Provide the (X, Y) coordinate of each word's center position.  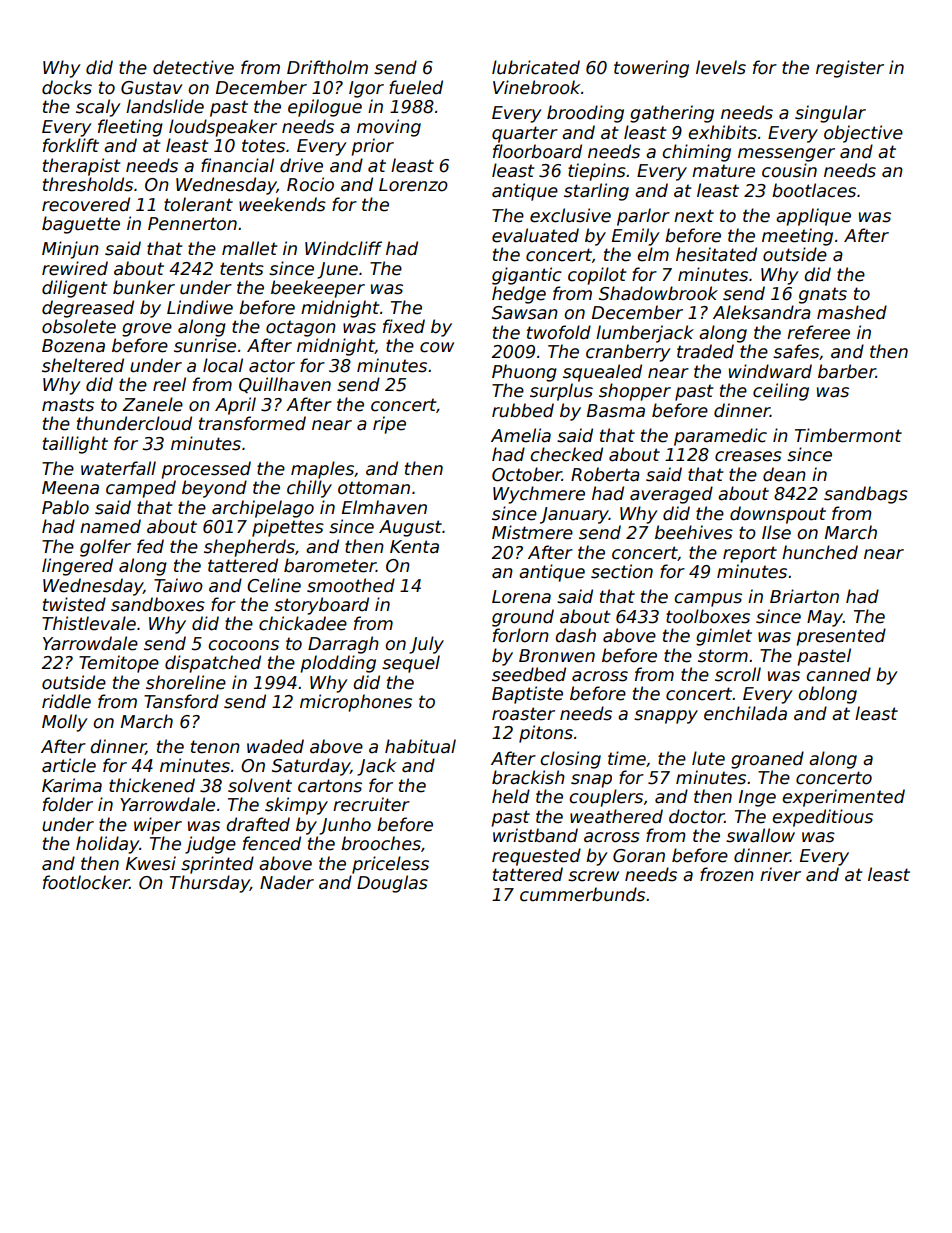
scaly (98, 108)
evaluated (535, 235)
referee (818, 332)
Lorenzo (413, 185)
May (825, 618)
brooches (381, 843)
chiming (696, 153)
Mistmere (532, 532)
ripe (389, 425)
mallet (249, 248)
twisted (74, 604)
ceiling (781, 392)
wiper (158, 826)
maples (322, 470)
